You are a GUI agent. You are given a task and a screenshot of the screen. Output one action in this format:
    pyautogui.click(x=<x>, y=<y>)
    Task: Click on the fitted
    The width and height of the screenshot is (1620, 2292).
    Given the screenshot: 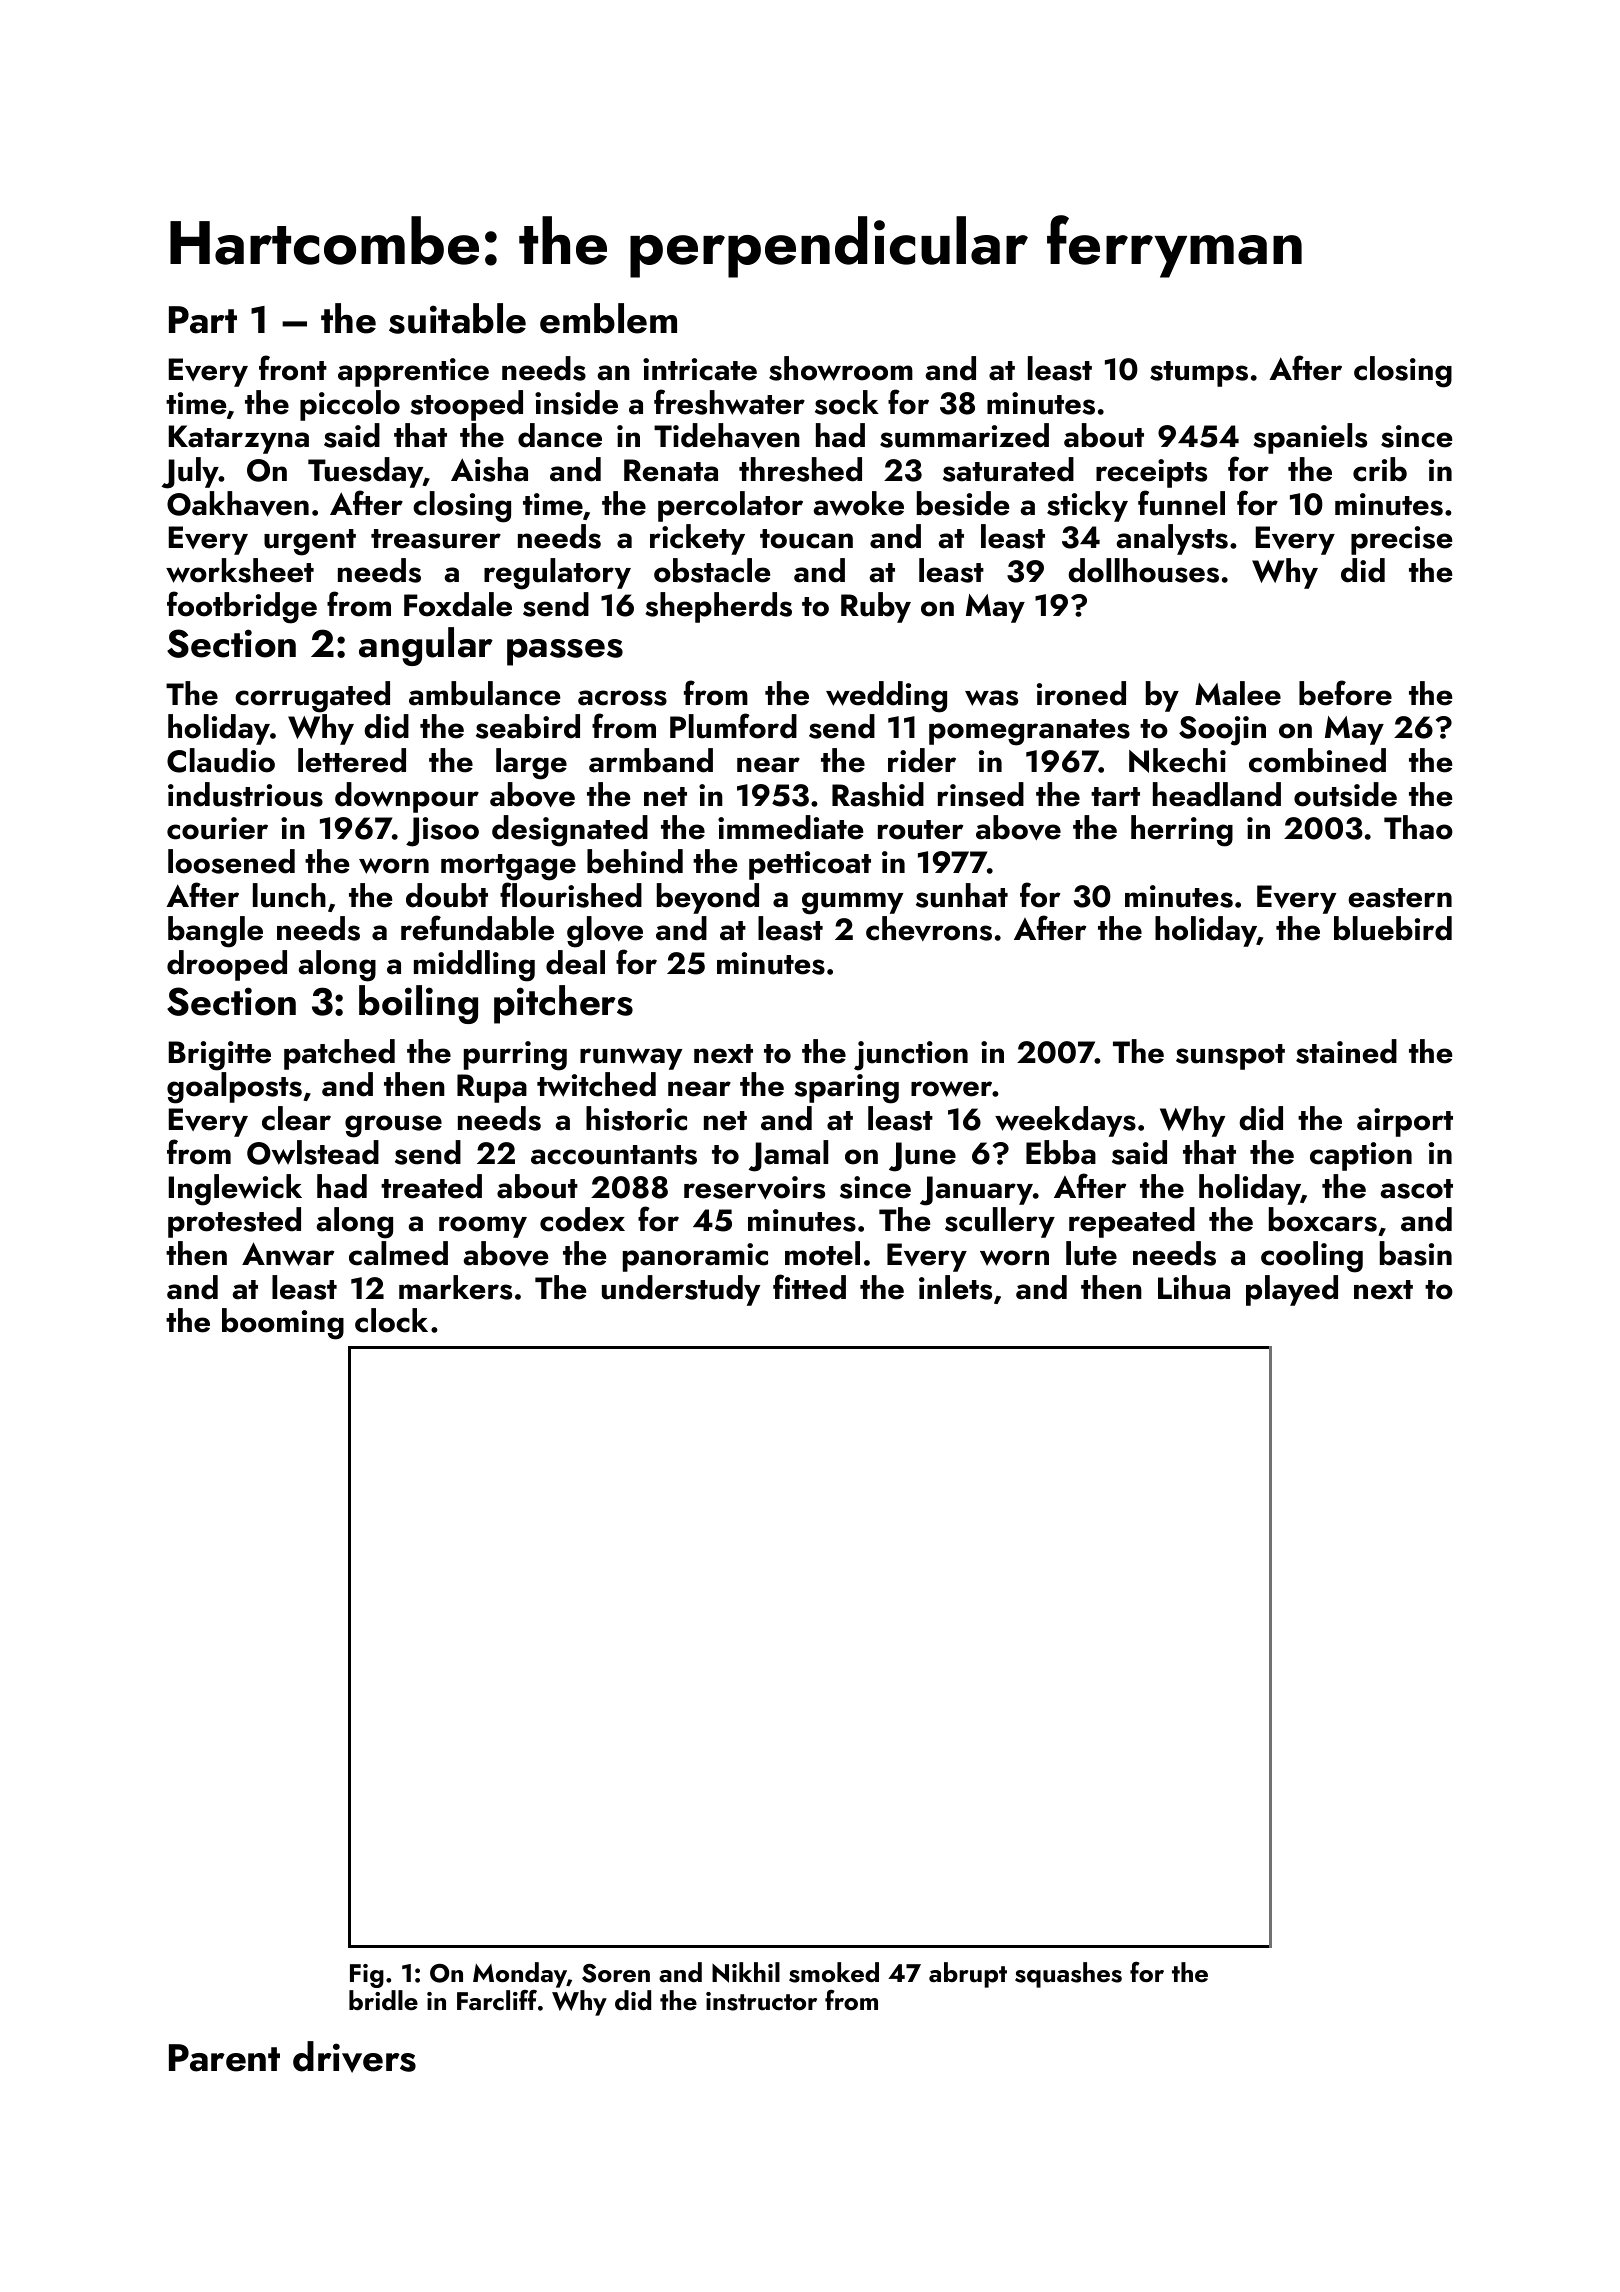 What is the action you would take?
    pyautogui.click(x=809, y=1287)
